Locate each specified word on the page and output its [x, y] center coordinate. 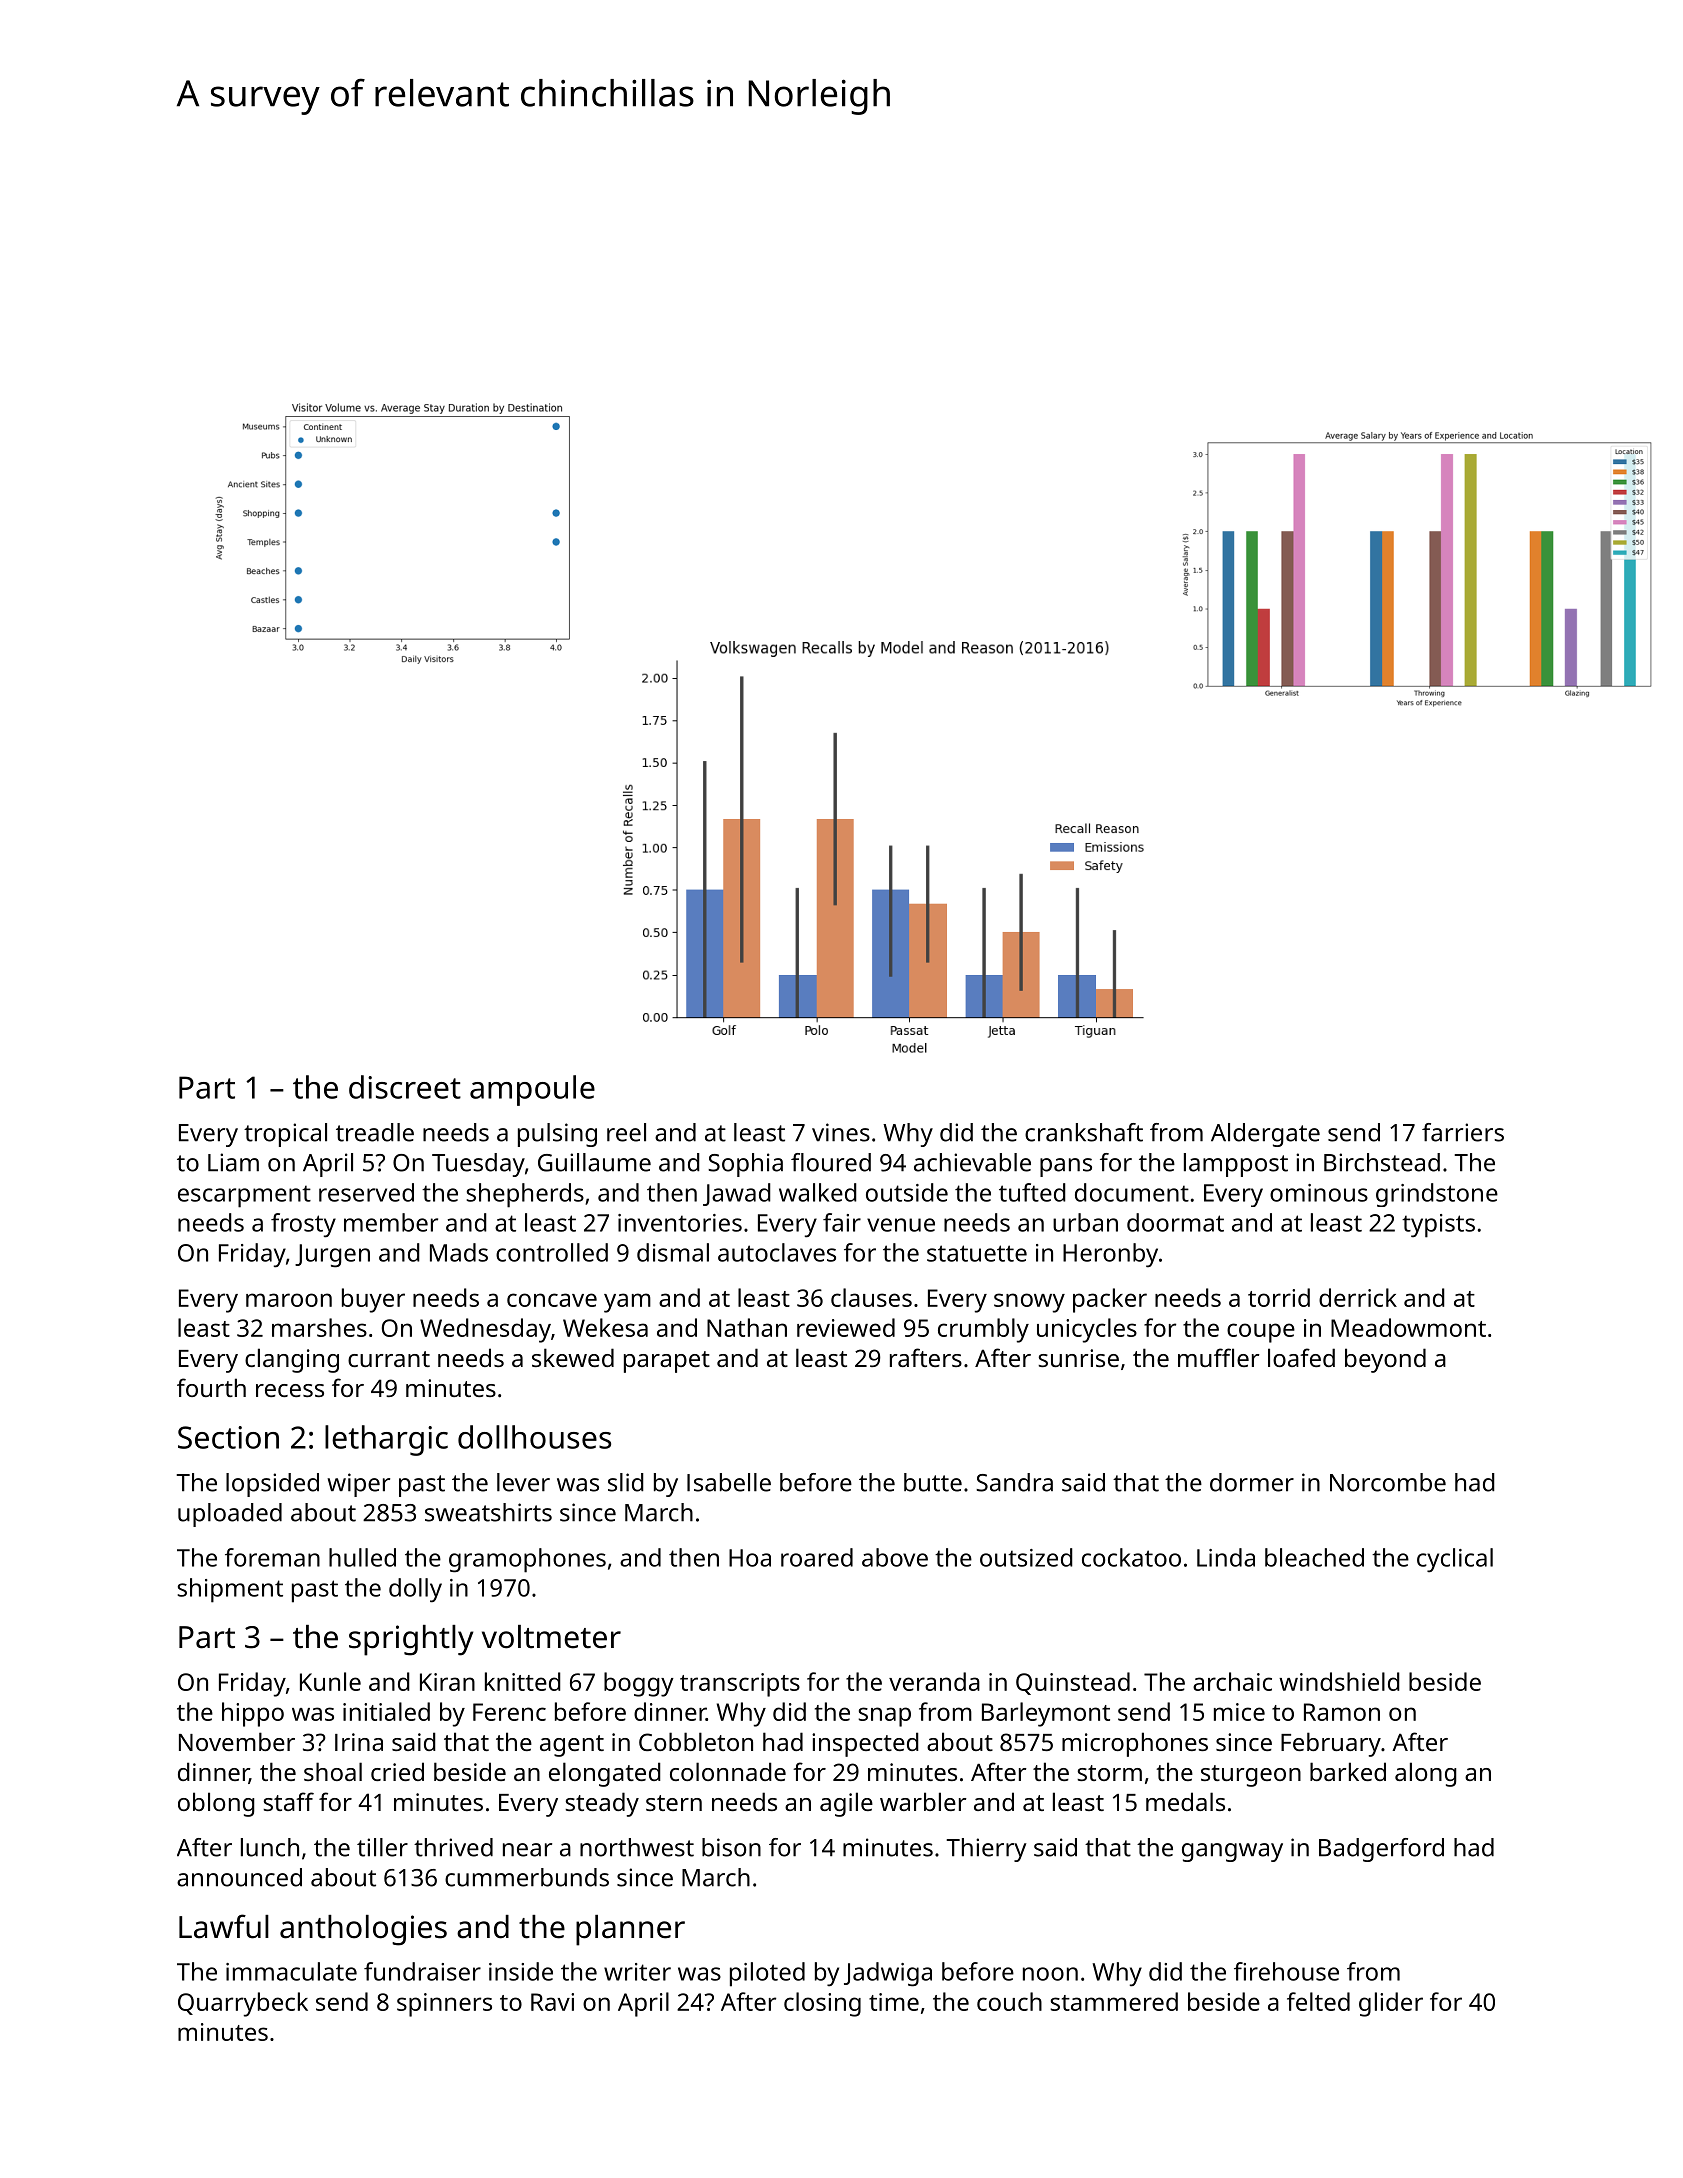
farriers [1463, 1132]
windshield [1339, 1681]
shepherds [525, 1195]
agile [846, 1804]
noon [1050, 1974]
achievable [972, 1162]
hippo [253, 1714]
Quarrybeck [243, 2004]
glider [1391, 2004]
